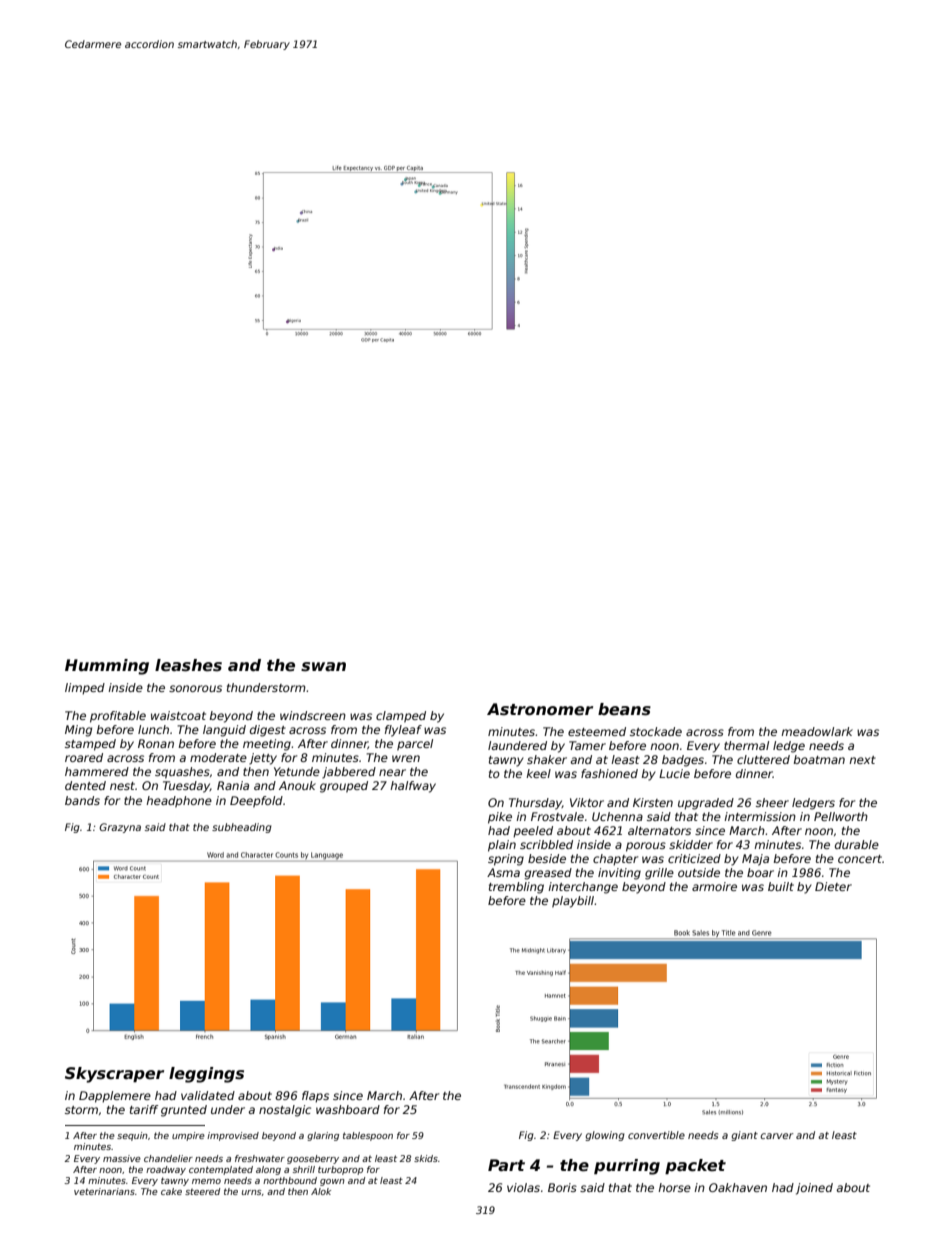 This screenshot has width=952, height=1233. Describe the element at coordinates (104, 1191) in the screenshot. I see `veterinarians` at that location.
